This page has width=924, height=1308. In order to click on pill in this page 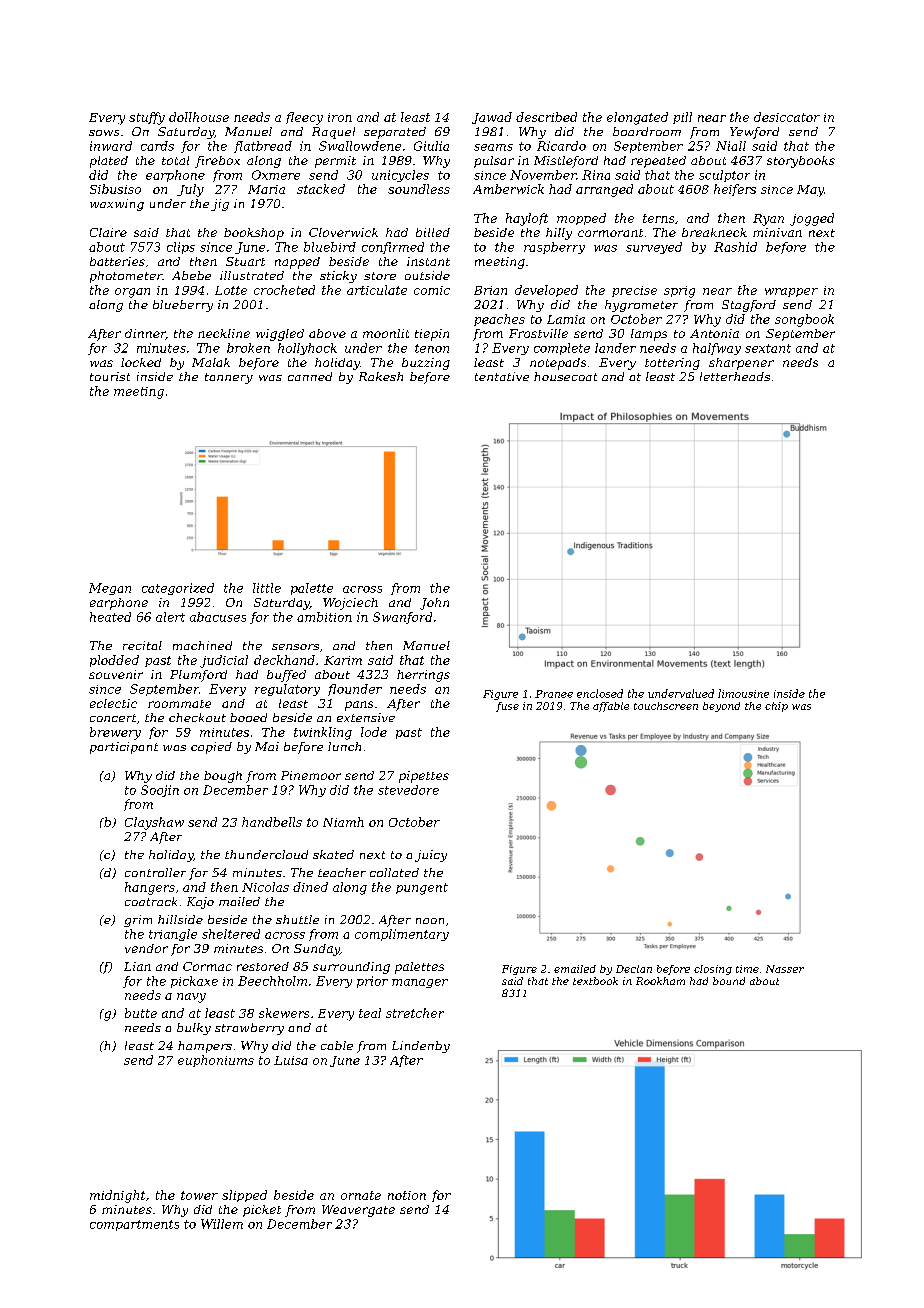, I will do `click(682, 118)`.
